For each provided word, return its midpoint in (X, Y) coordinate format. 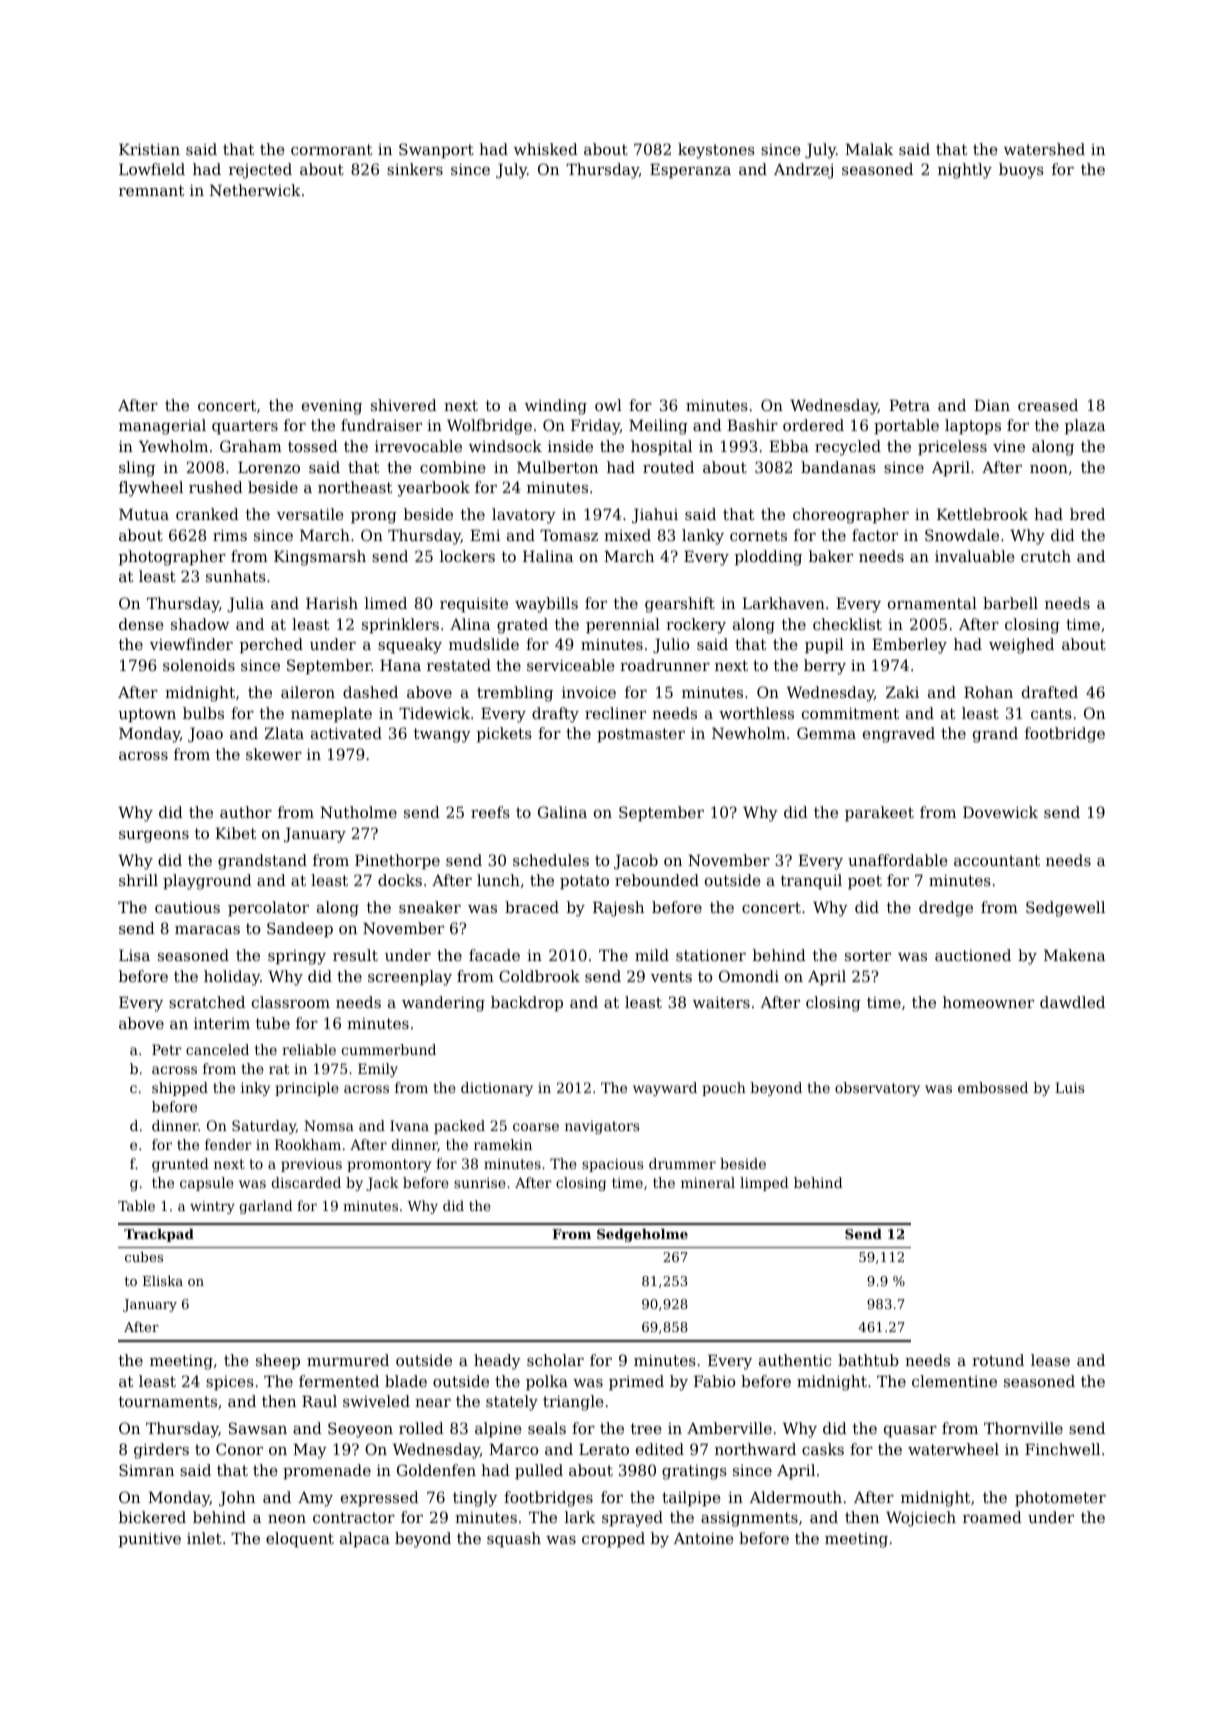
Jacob (636, 861)
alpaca (365, 1539)
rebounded (657, 880)
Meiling (658, 427)
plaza (1085, 426)
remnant (151, 190)
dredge (946, 909)
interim (222, 1023)
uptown (147, 715)
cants (1051, 713)
